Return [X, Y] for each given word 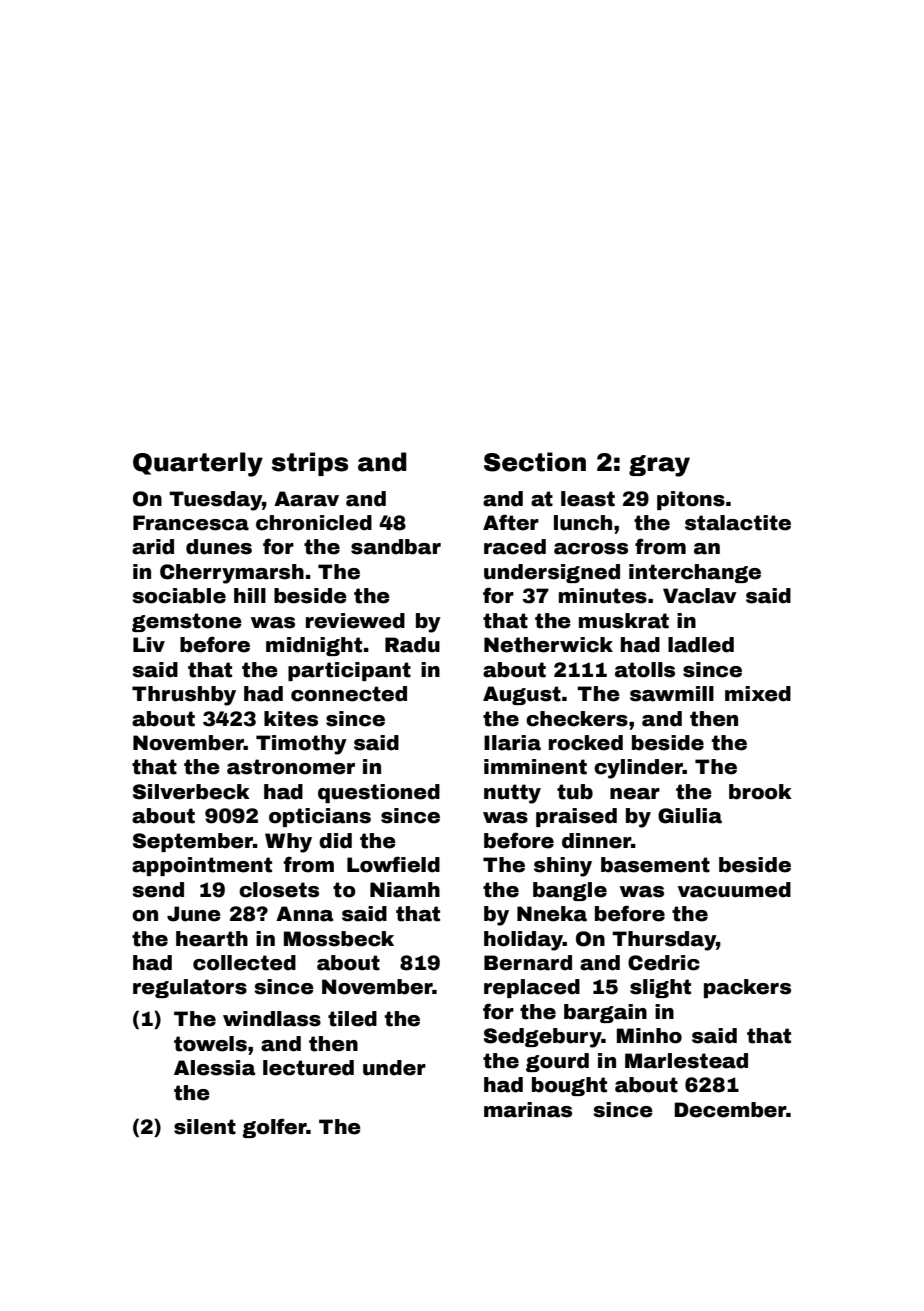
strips [310, 464]
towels [210, 1044]
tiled [352, 1019]
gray [659, 466]
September [193, 842]
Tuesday [215, 501]
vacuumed [734, 890]
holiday [523, 941]
